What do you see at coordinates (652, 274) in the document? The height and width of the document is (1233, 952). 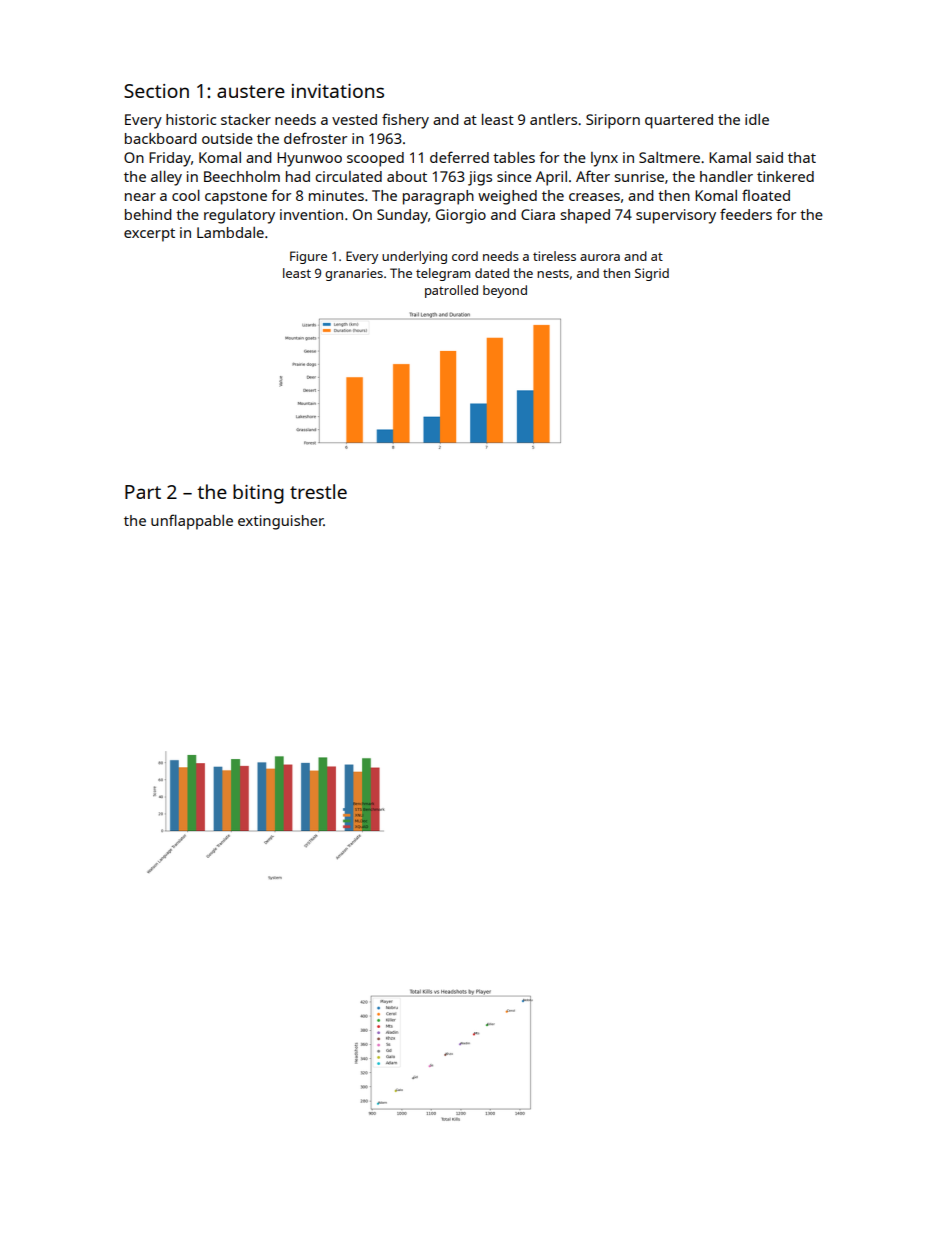 I see `Sigrid` at bounding box center [652, 274].
